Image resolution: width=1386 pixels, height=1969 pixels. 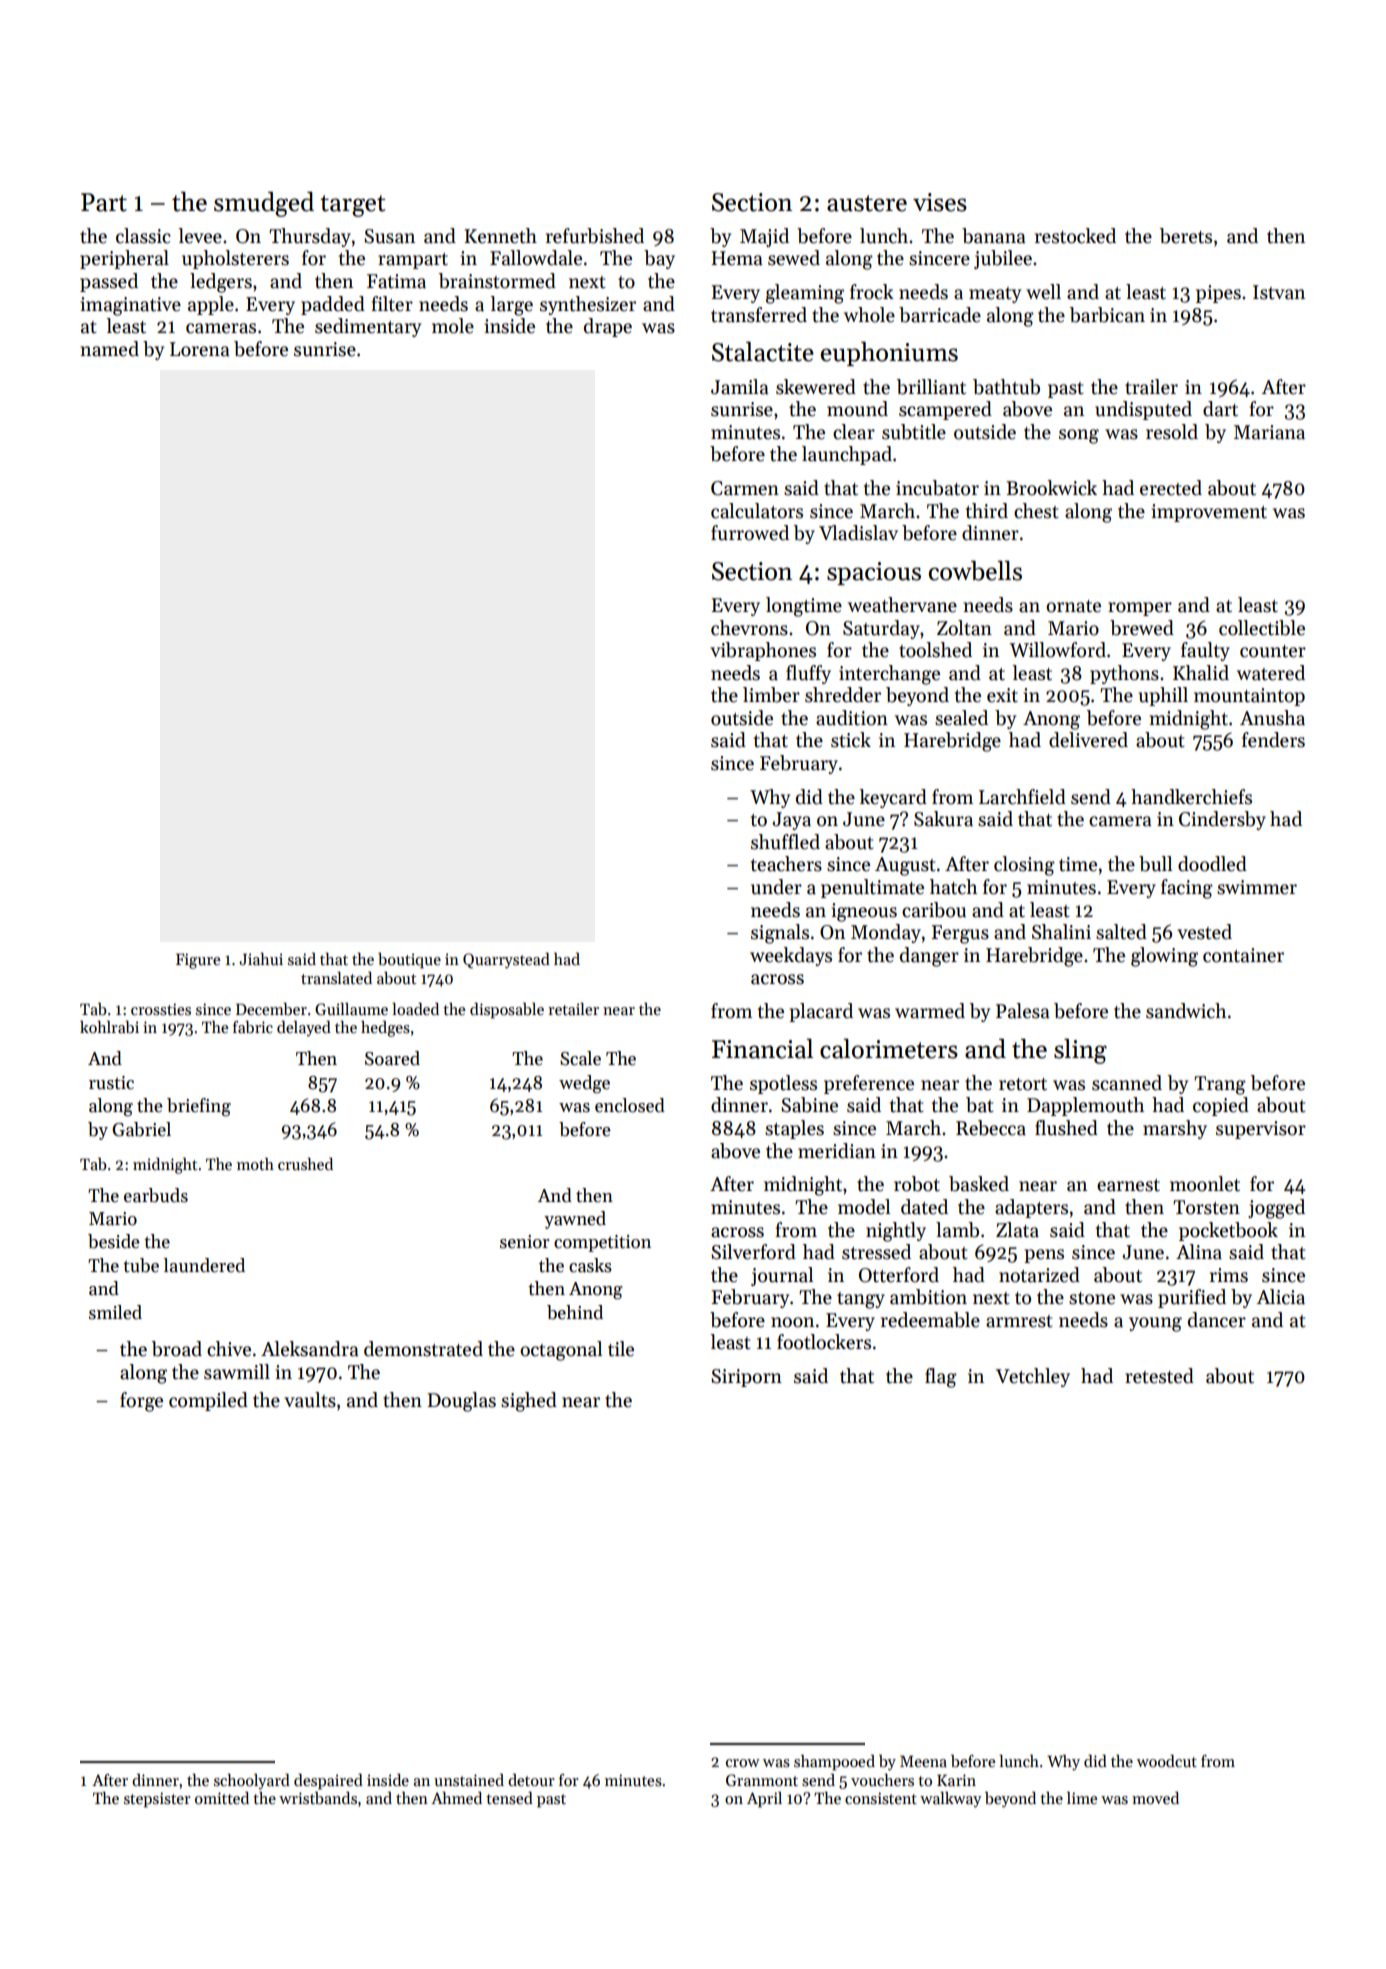 What do you see at coordinates (630, 1105) in the screenshot?
I see `enclosed` at bounding box center [630, 1105].
